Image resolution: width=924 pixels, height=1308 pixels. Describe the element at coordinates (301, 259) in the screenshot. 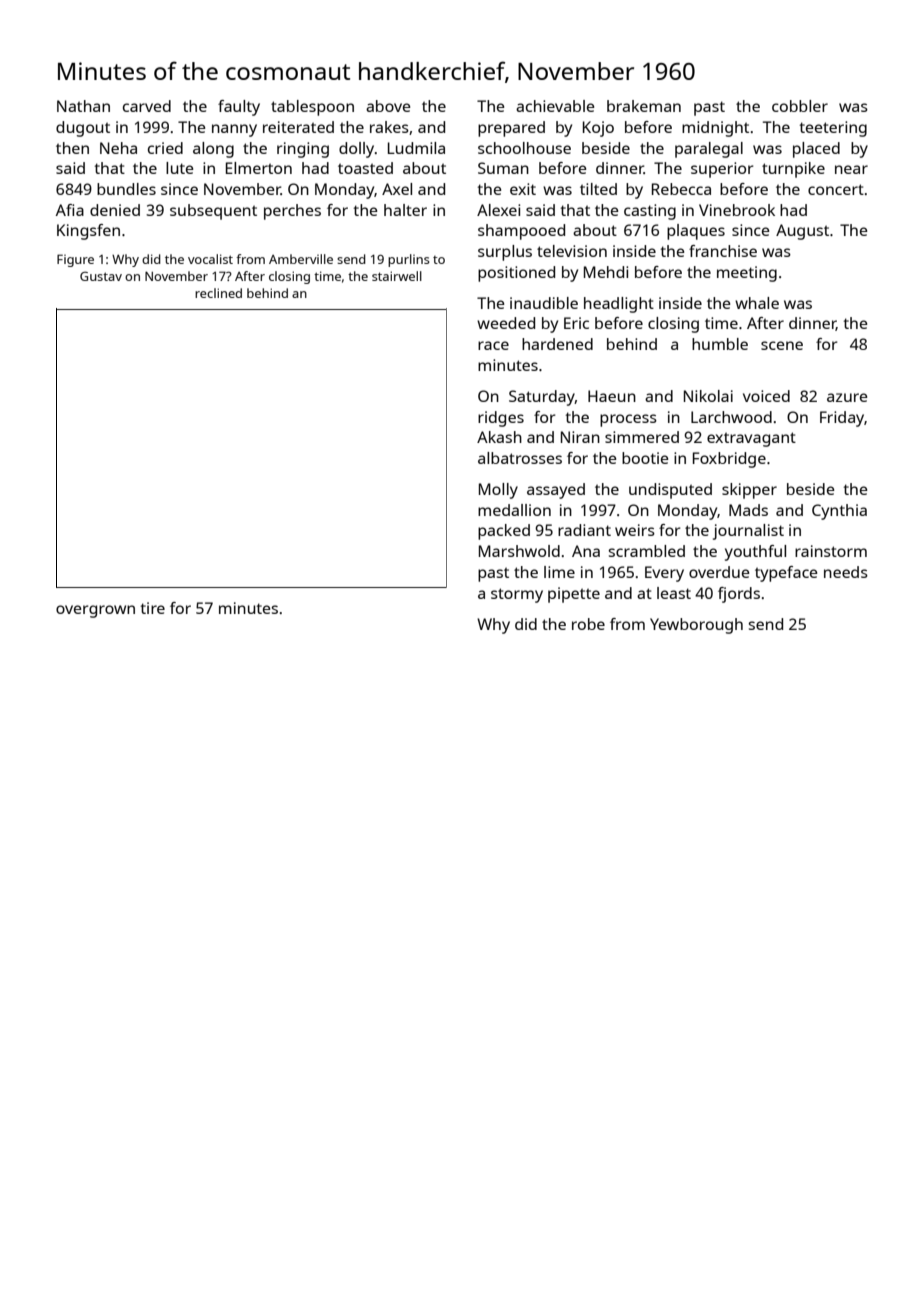

I see `Amberville` at that location.
